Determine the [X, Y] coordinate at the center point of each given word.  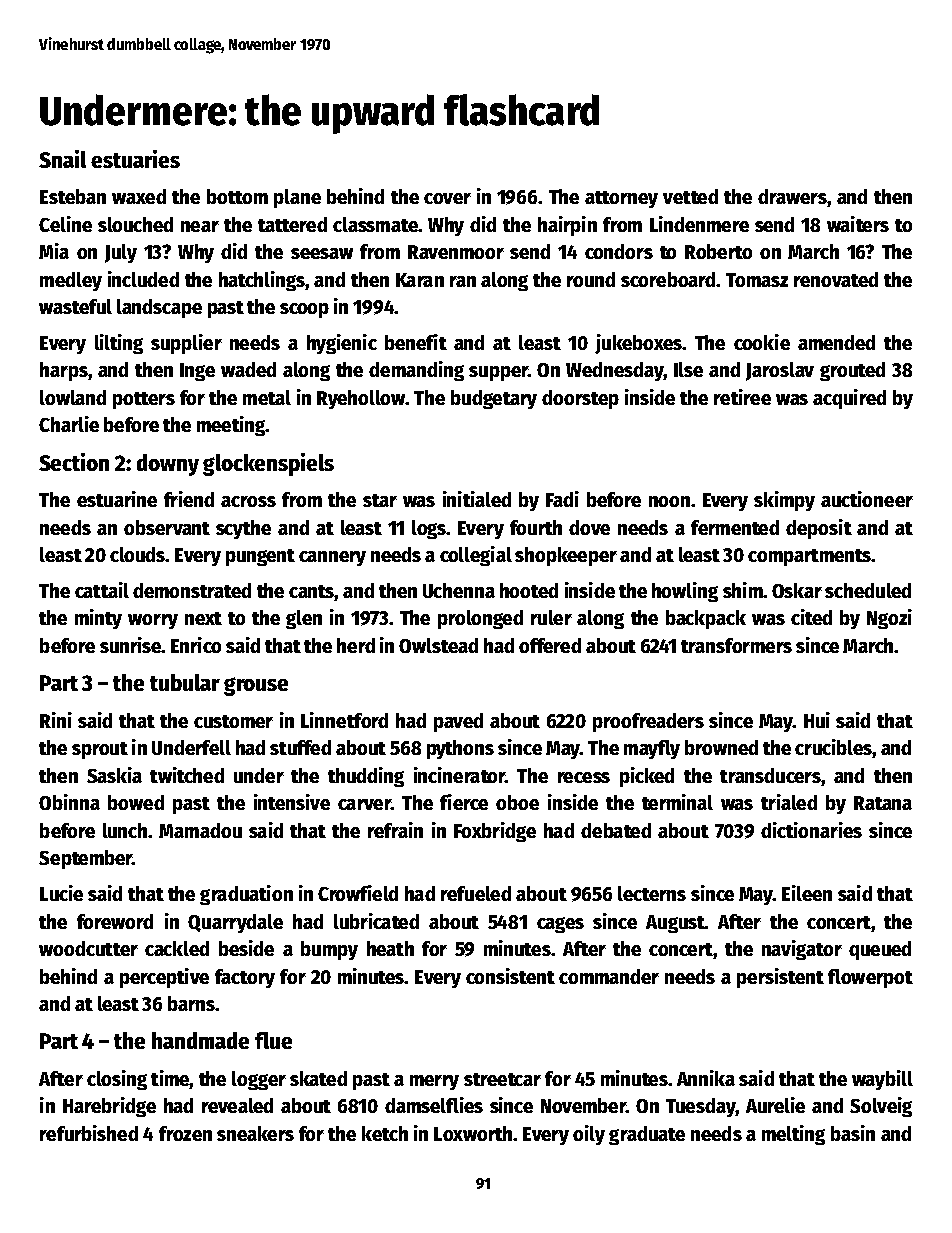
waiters [858, 224]
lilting [119, 344]
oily [589, 1135]
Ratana [883, 803]
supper [498, 373]
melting [793, 1135]
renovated [836, 279]
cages [560, 925]
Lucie [61, 893]
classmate [375, 224]
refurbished [89, 1133]
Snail [62, 159]
